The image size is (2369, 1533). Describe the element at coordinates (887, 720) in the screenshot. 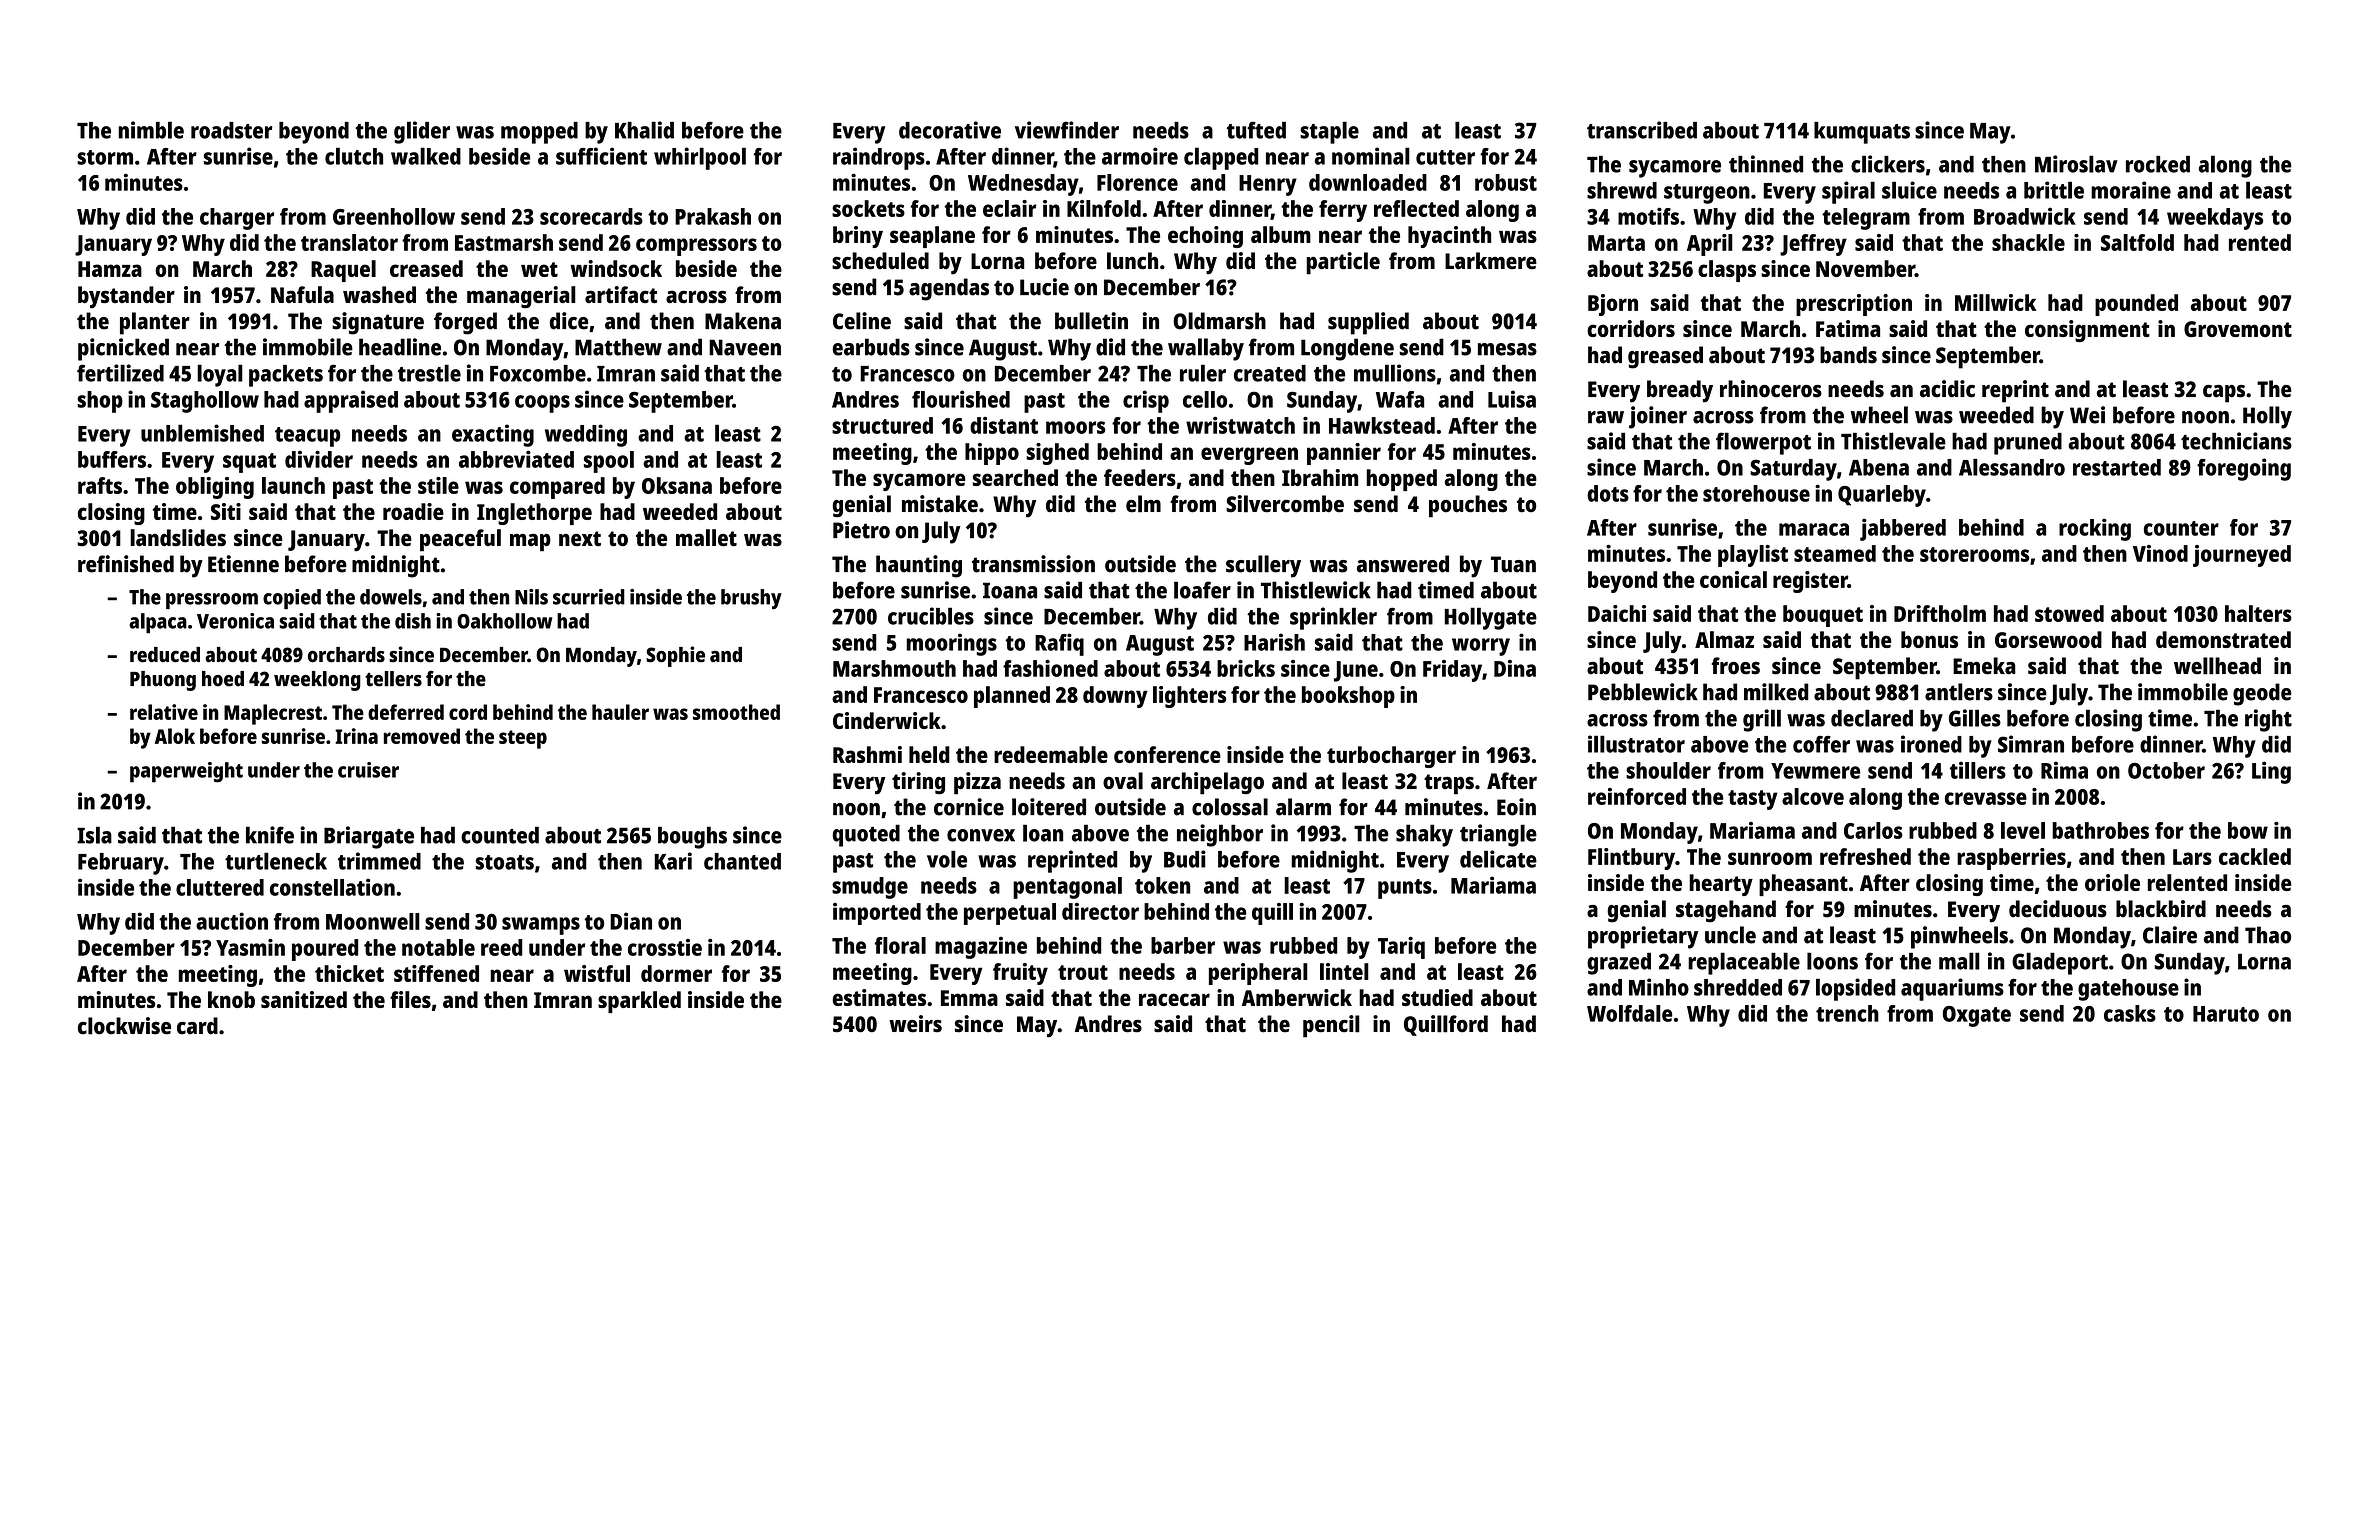

I see `Cinderwick` at that location.
